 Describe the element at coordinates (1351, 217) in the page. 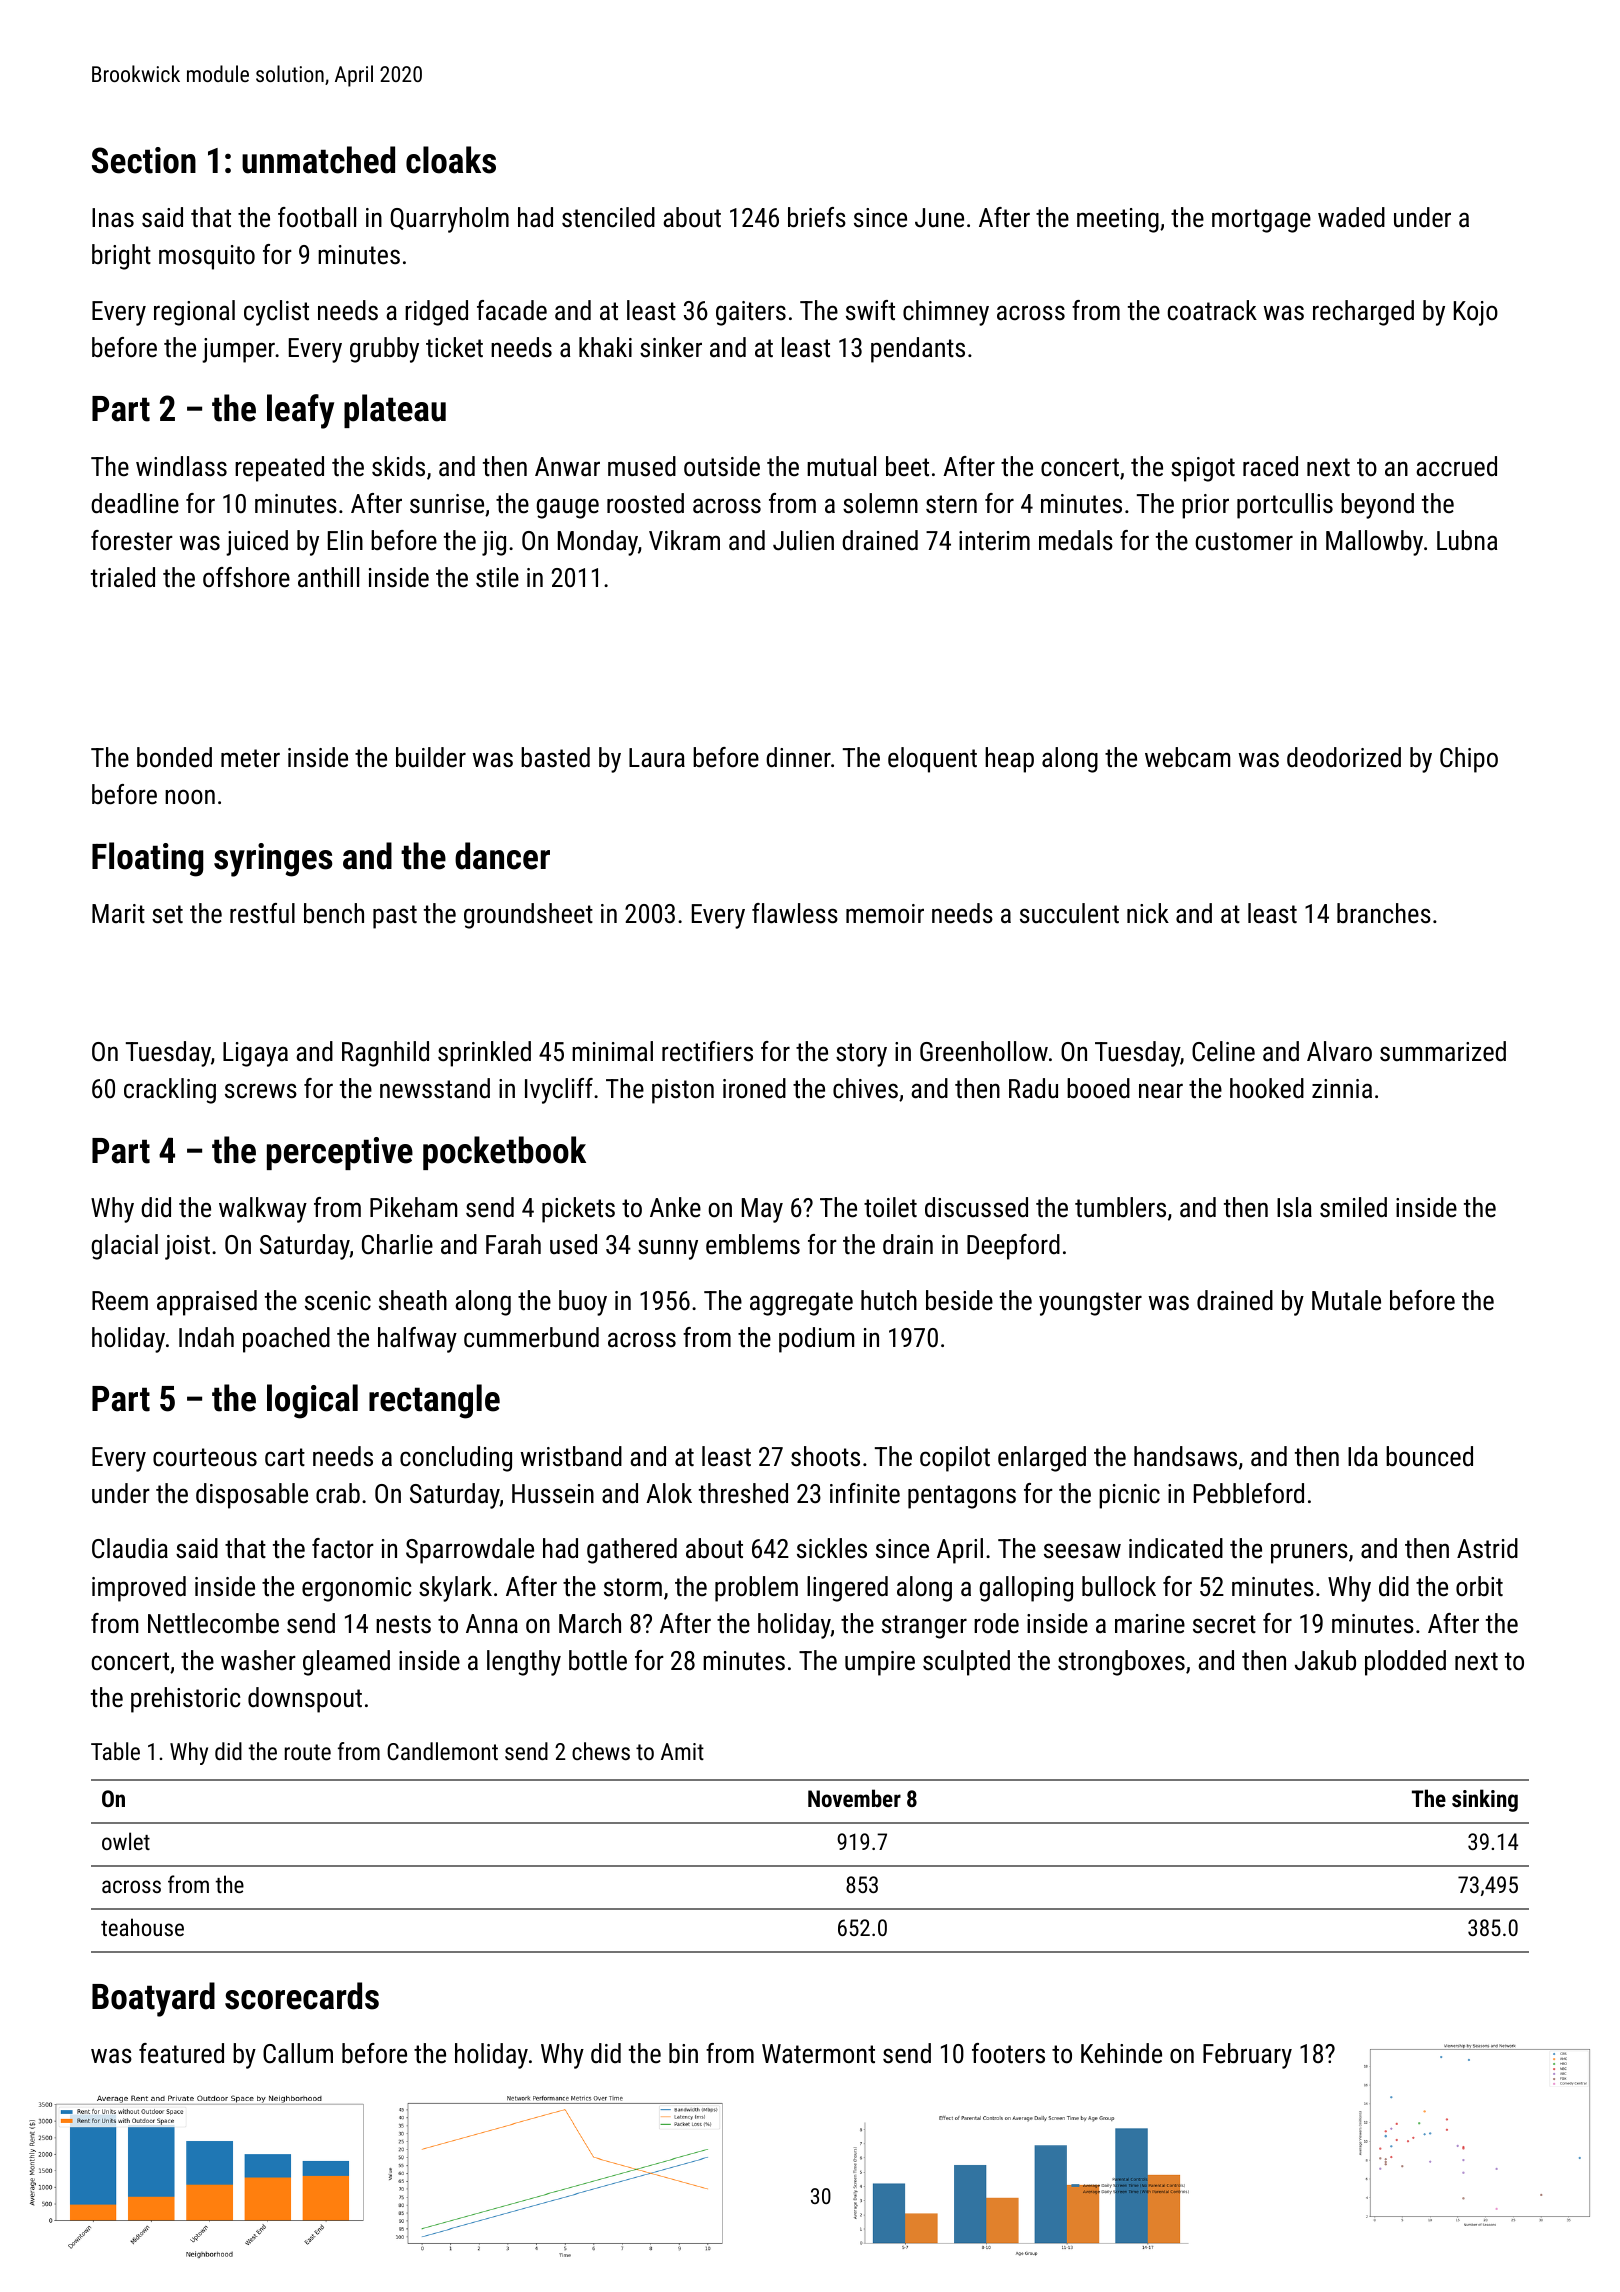

I see `waded` at that location.
